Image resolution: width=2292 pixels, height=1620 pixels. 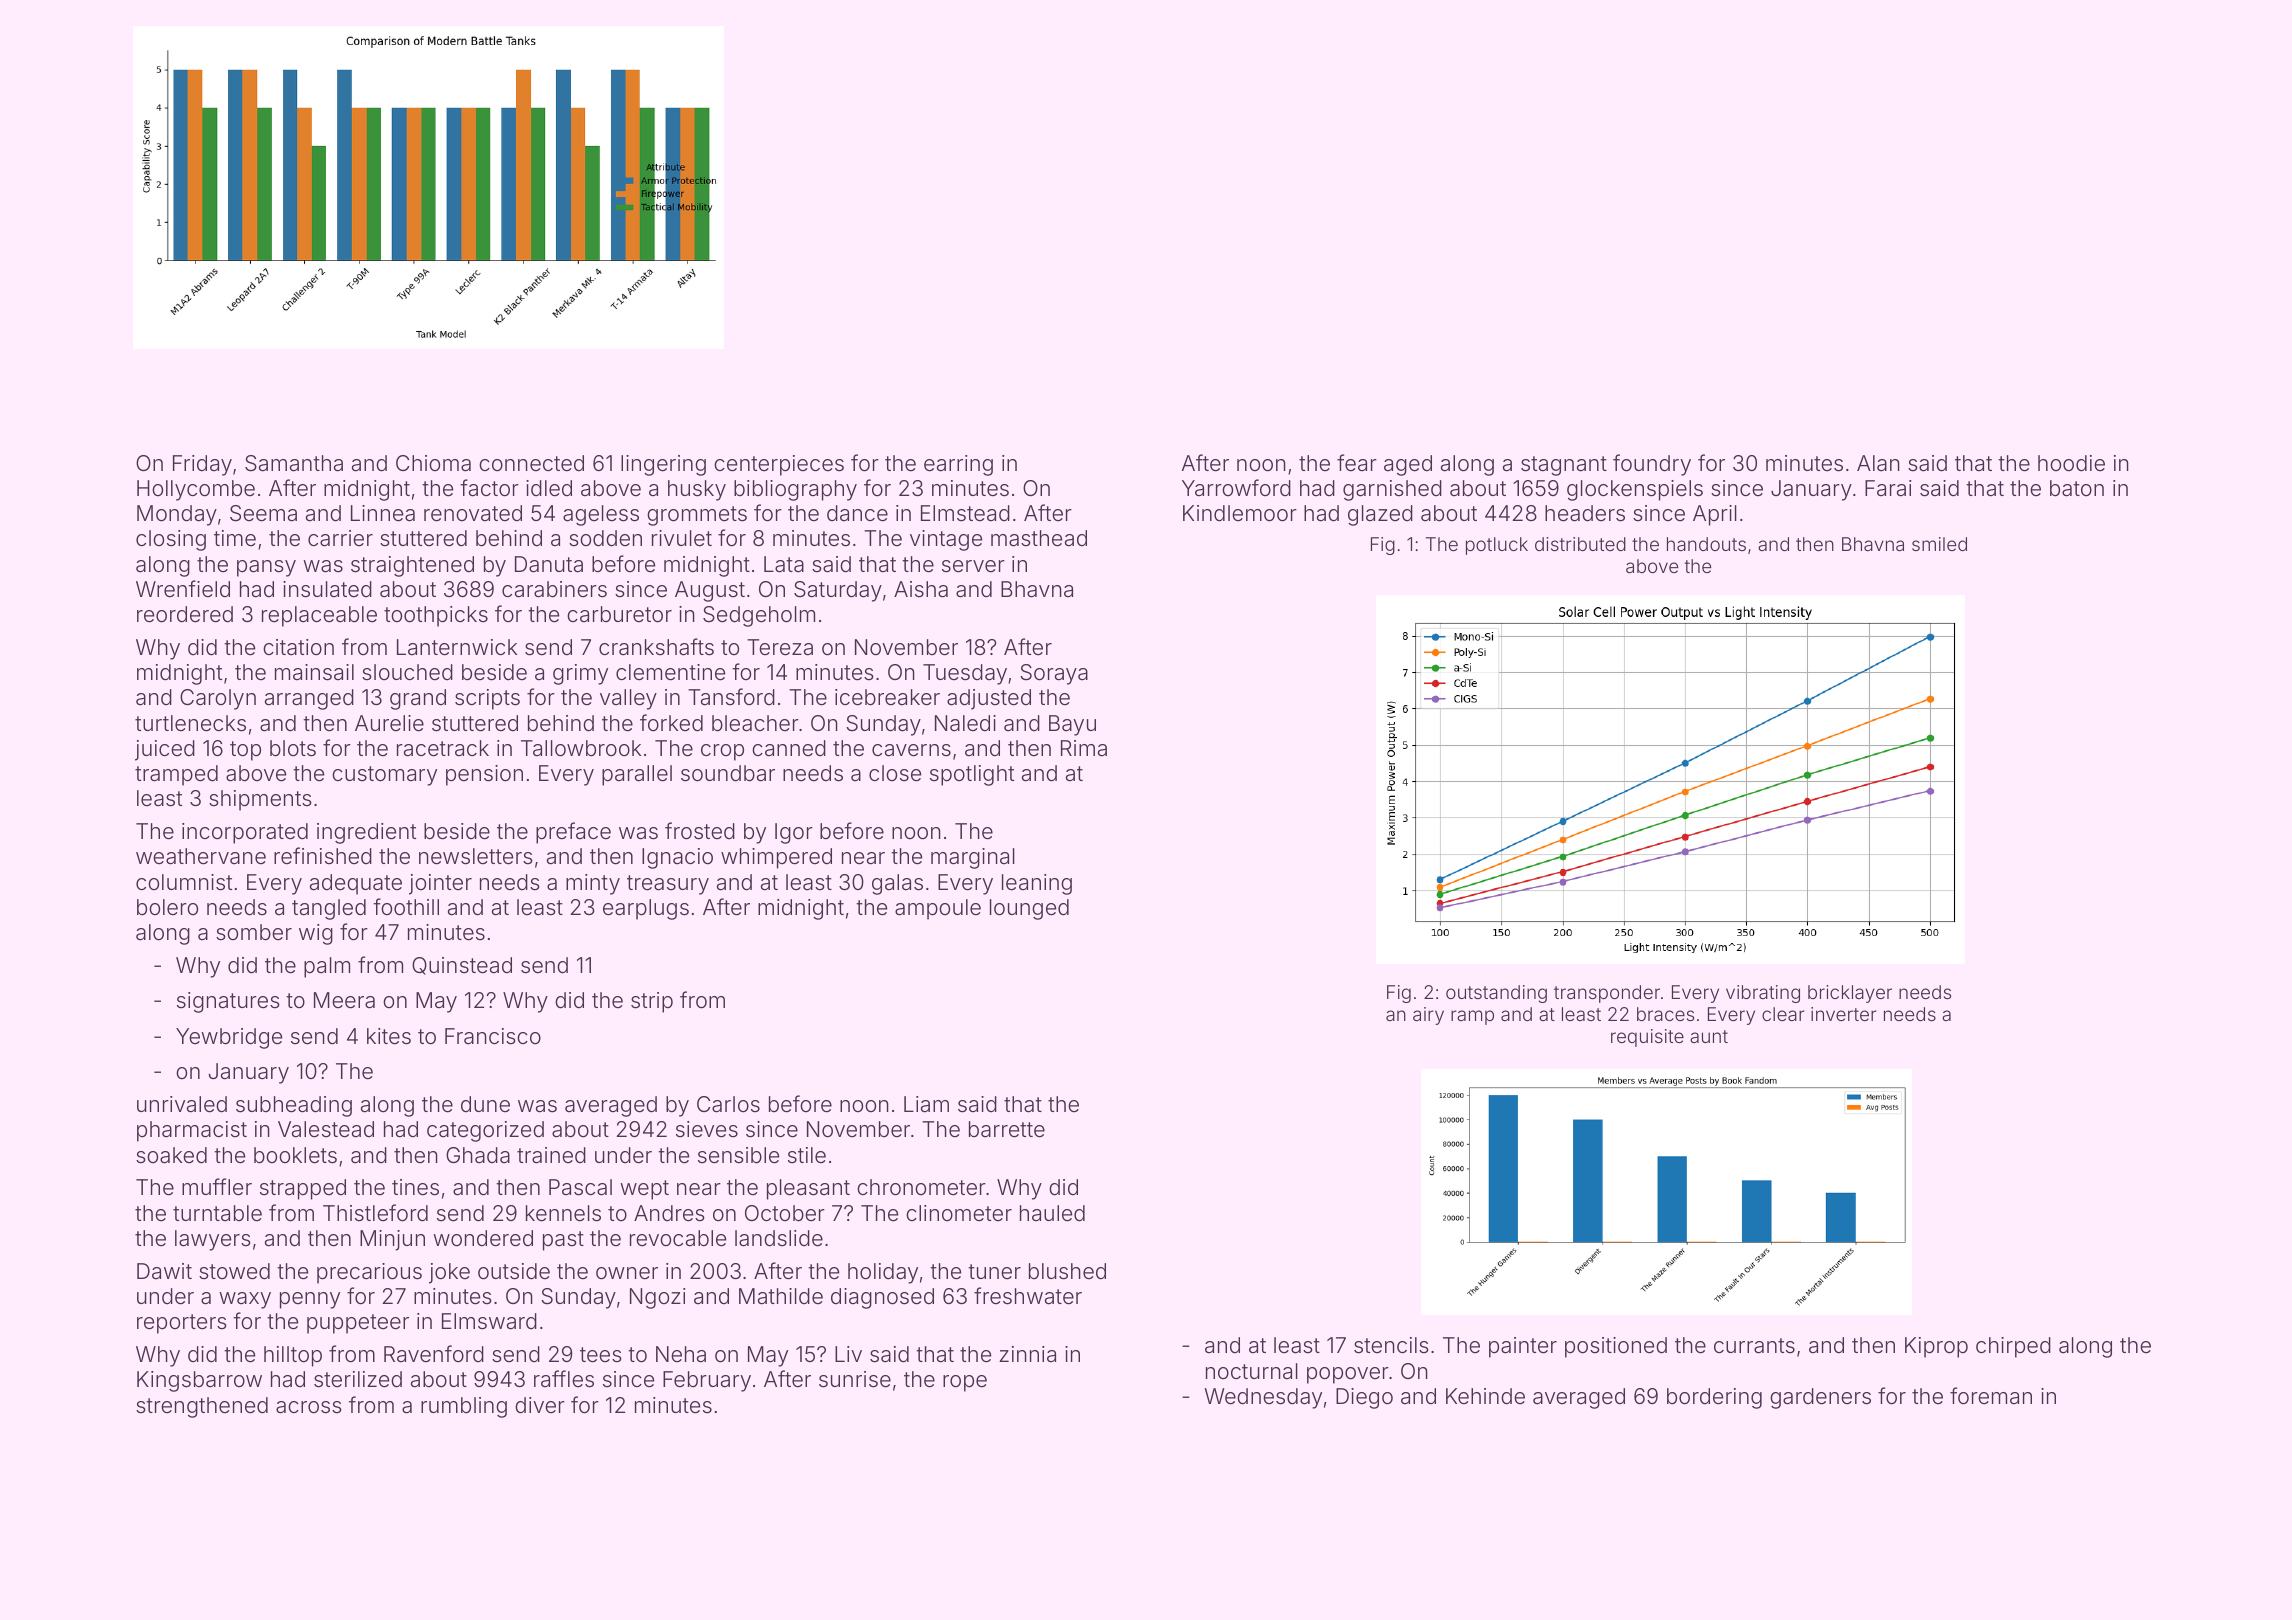 What do you see at coordinates (1364, 1398) in the image?
I see `Diego` at bounding box center [1364, 1398].
